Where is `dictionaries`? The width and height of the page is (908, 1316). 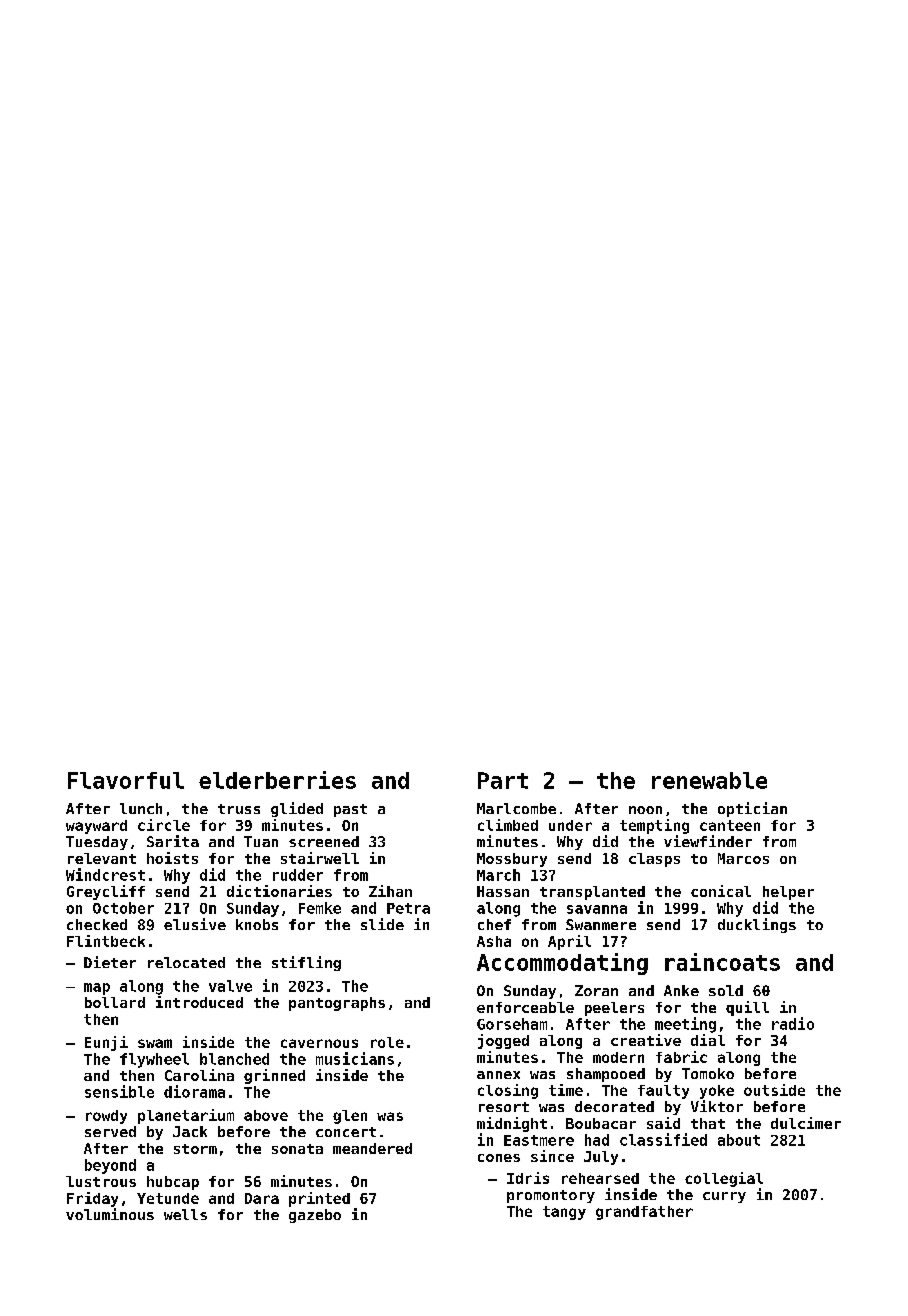
dictionaries is located at coordinates (279, 891).
